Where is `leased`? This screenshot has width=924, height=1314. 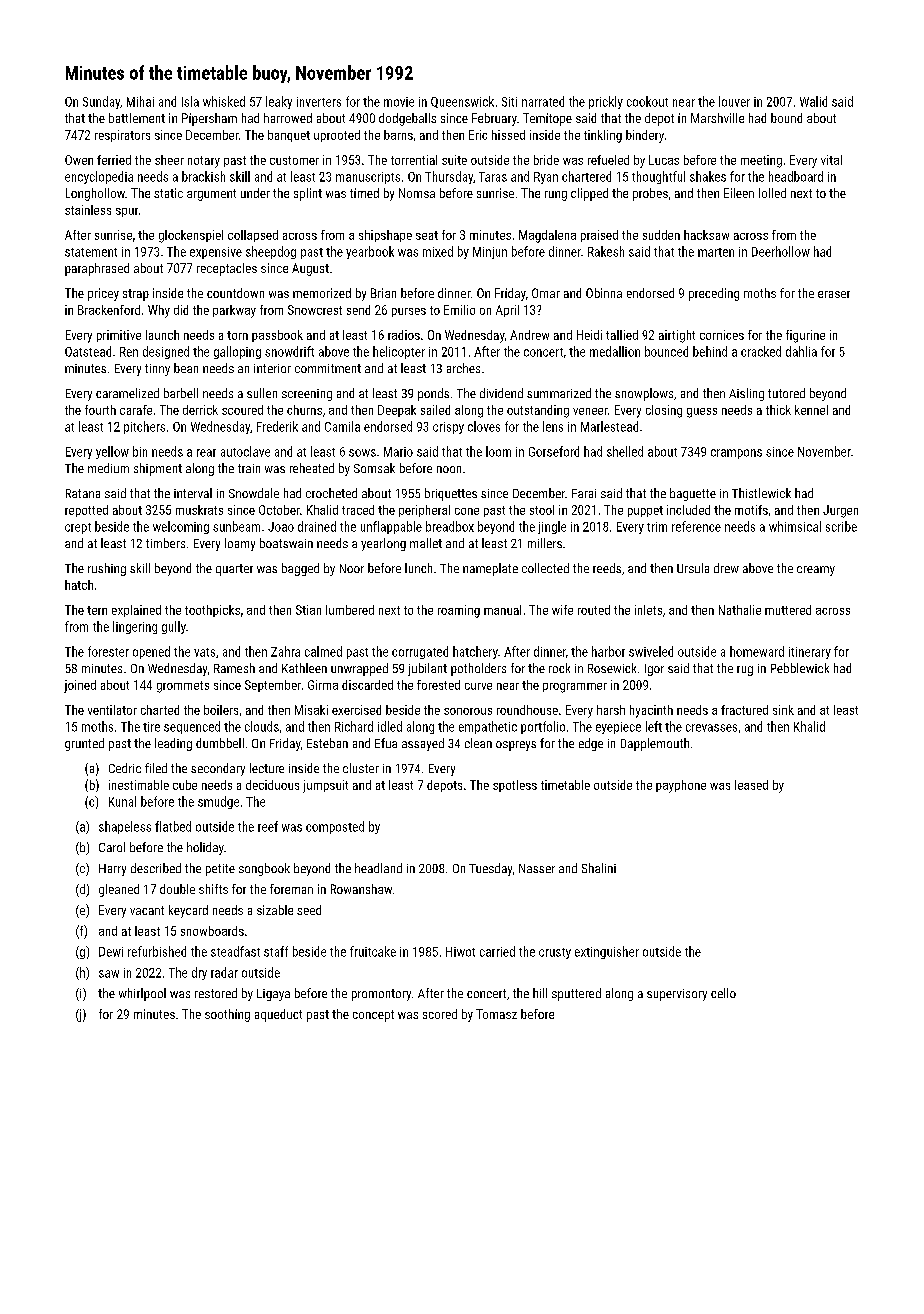 leased is located at coordinates (751, 785).
